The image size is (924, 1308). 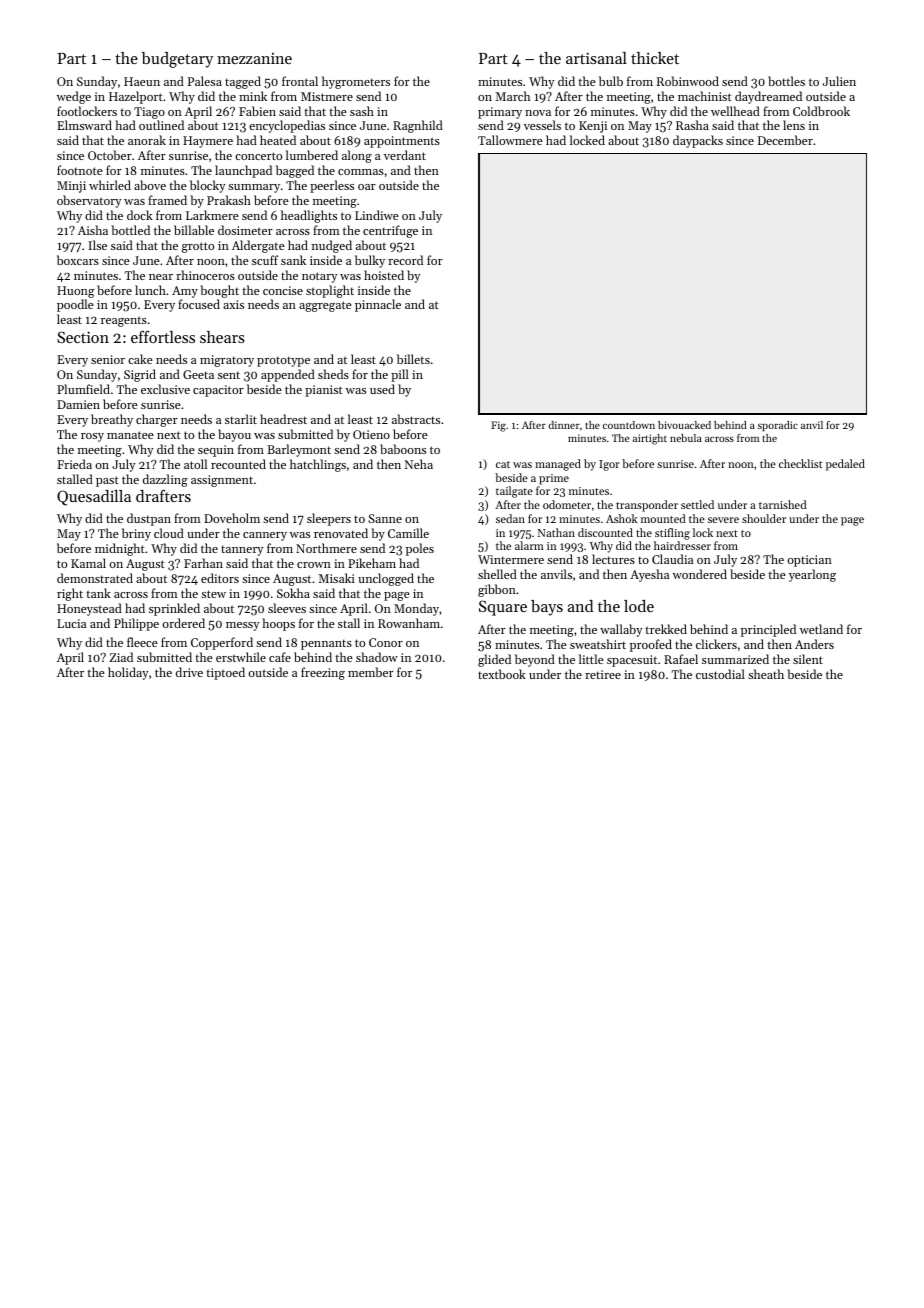 What do you see at coordinates (785, 140) in the page?
I see `December` at bounding box center [785, 140].
